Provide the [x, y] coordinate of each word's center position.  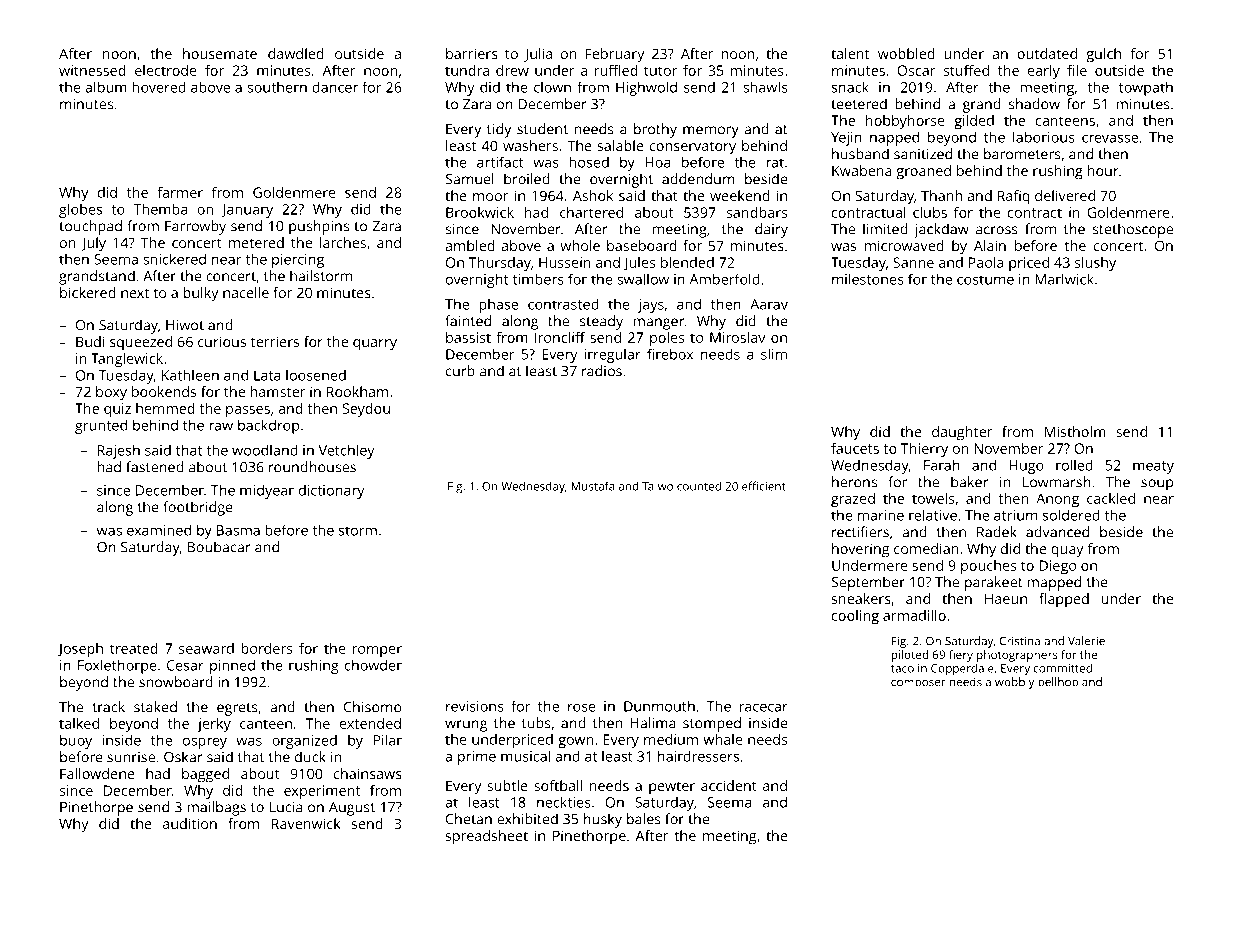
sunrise [131, 757]
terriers [275, 341]
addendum [698, 179]
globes [80, 210]
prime [477, 758]
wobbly [1014, 683]
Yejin [846, 139]
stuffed [966, 70]
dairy [771, 230]
